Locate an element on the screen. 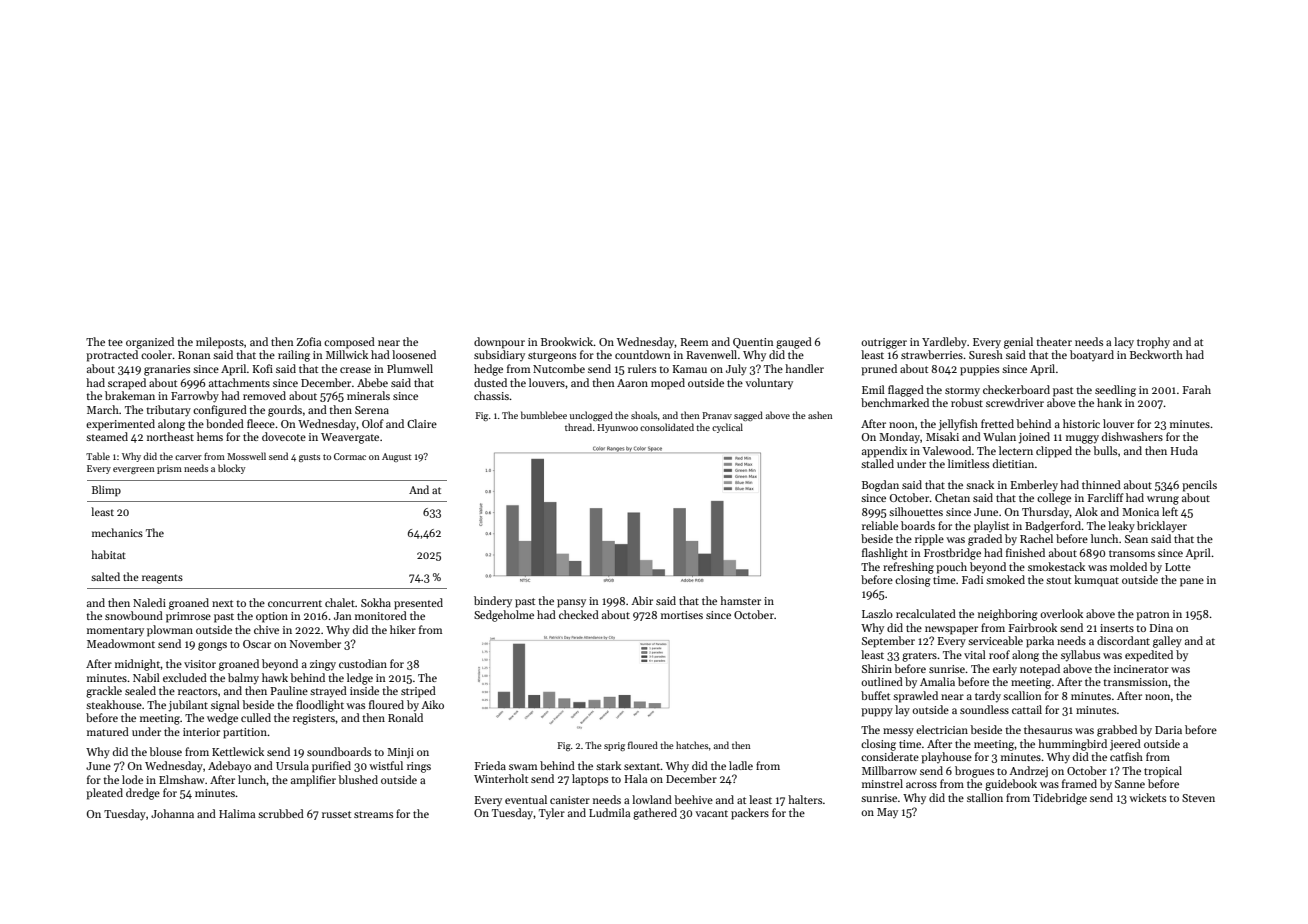  Zofia is located at coordinates (308, 341).
